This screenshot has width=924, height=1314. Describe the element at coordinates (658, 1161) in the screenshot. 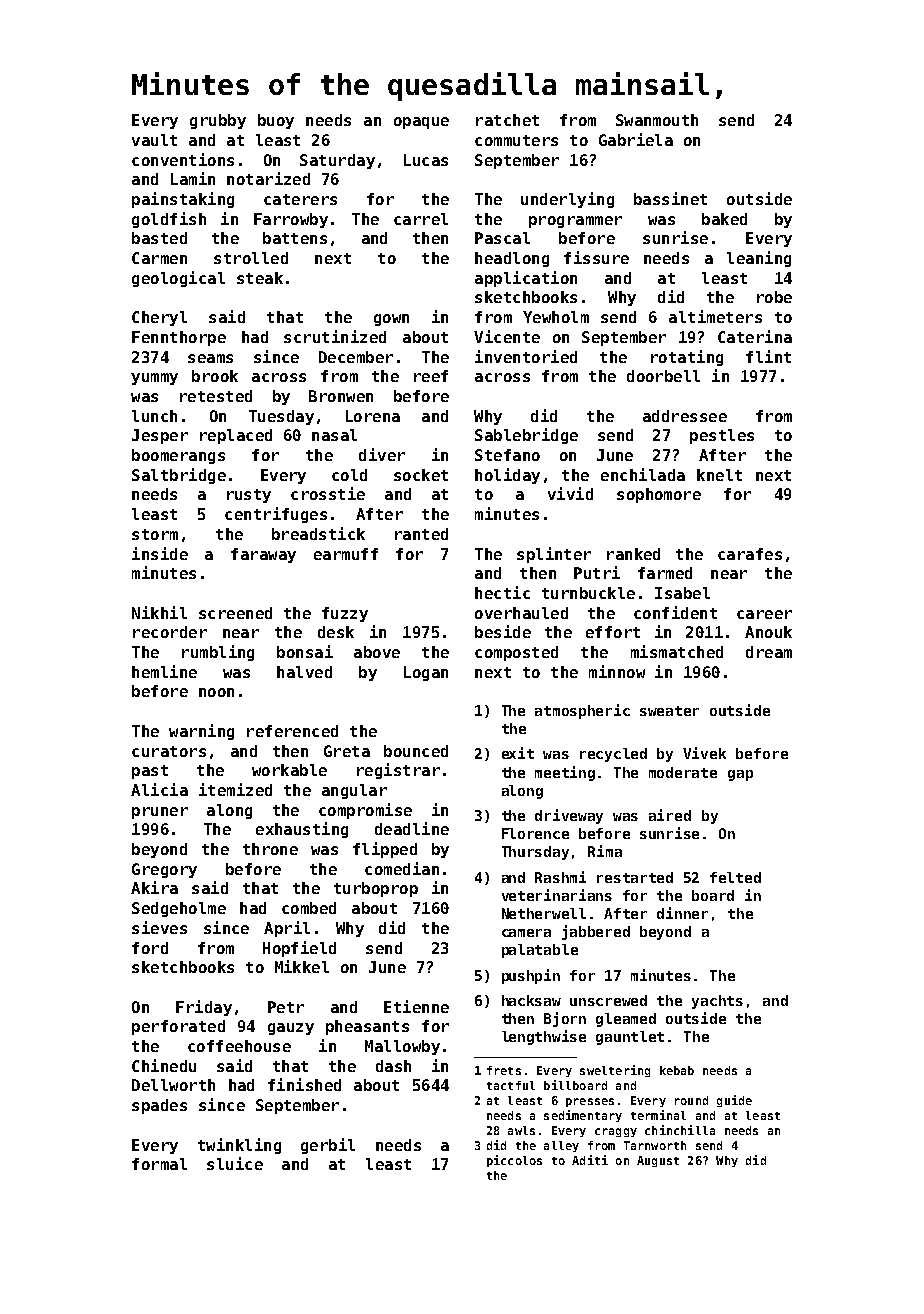

I see `August` at that location.
